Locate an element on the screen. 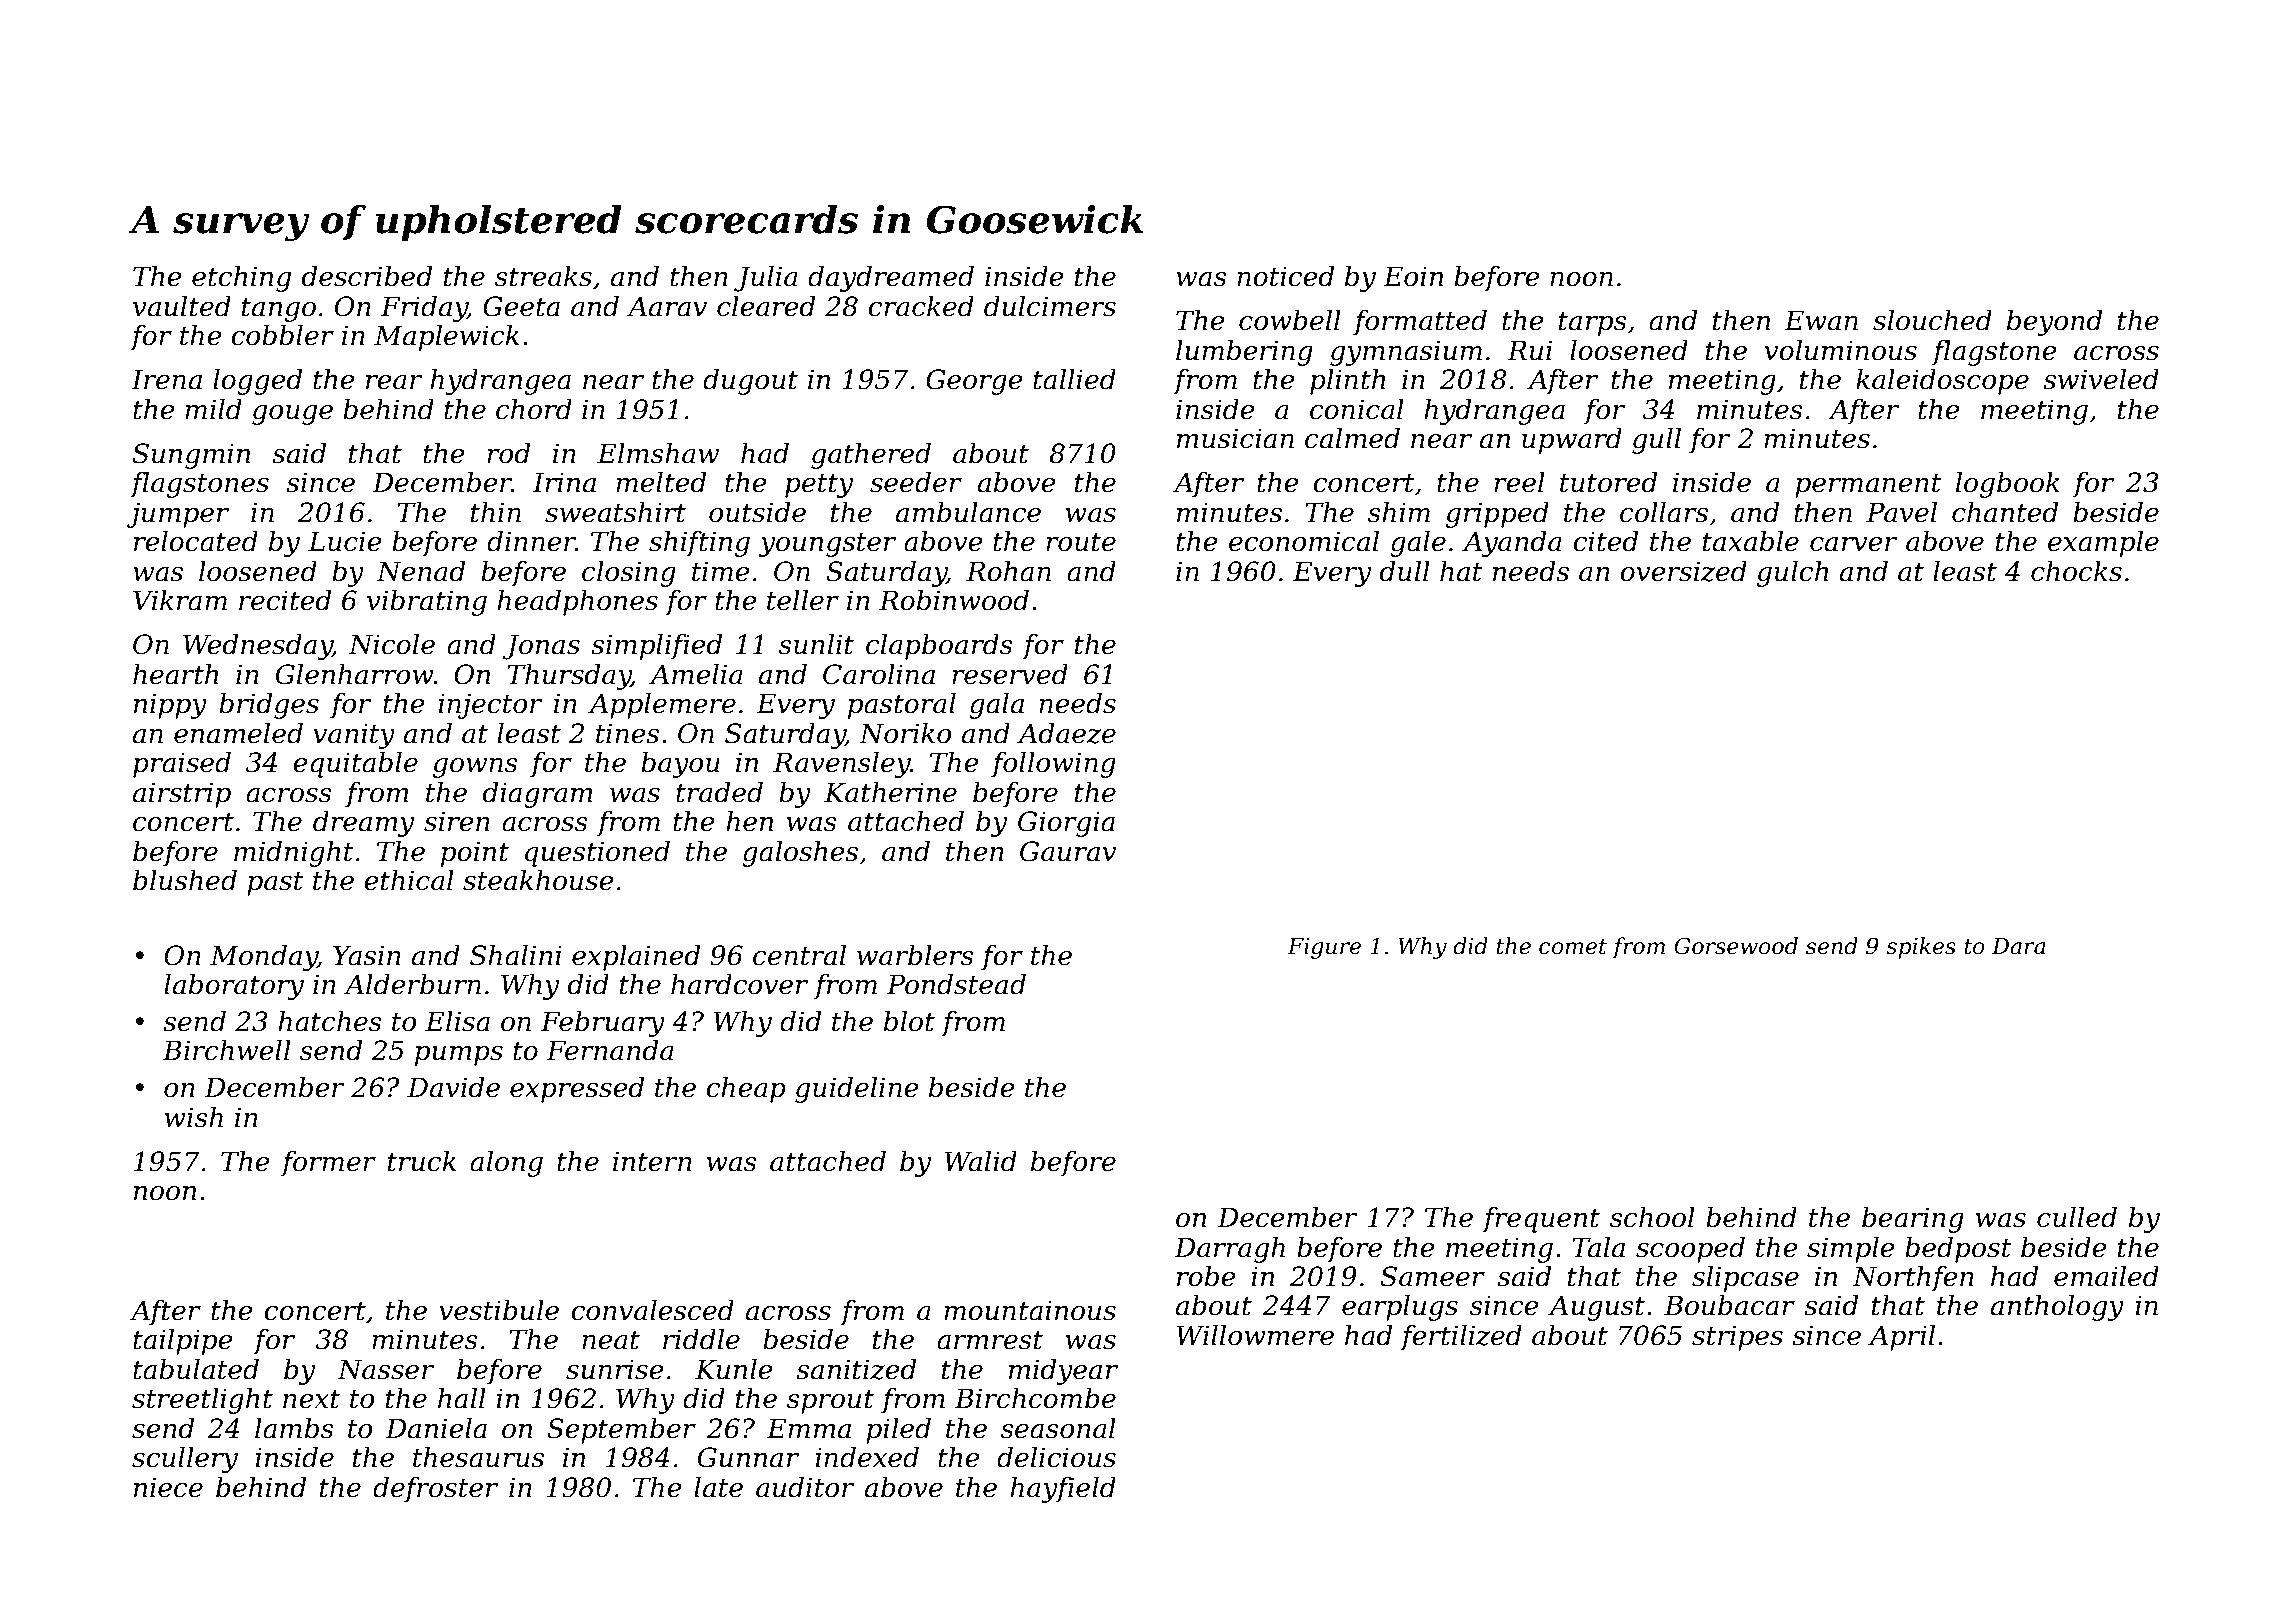 This screenshot has width=2292, height=1620. bearing is located at coordinates (1913, 1220).
